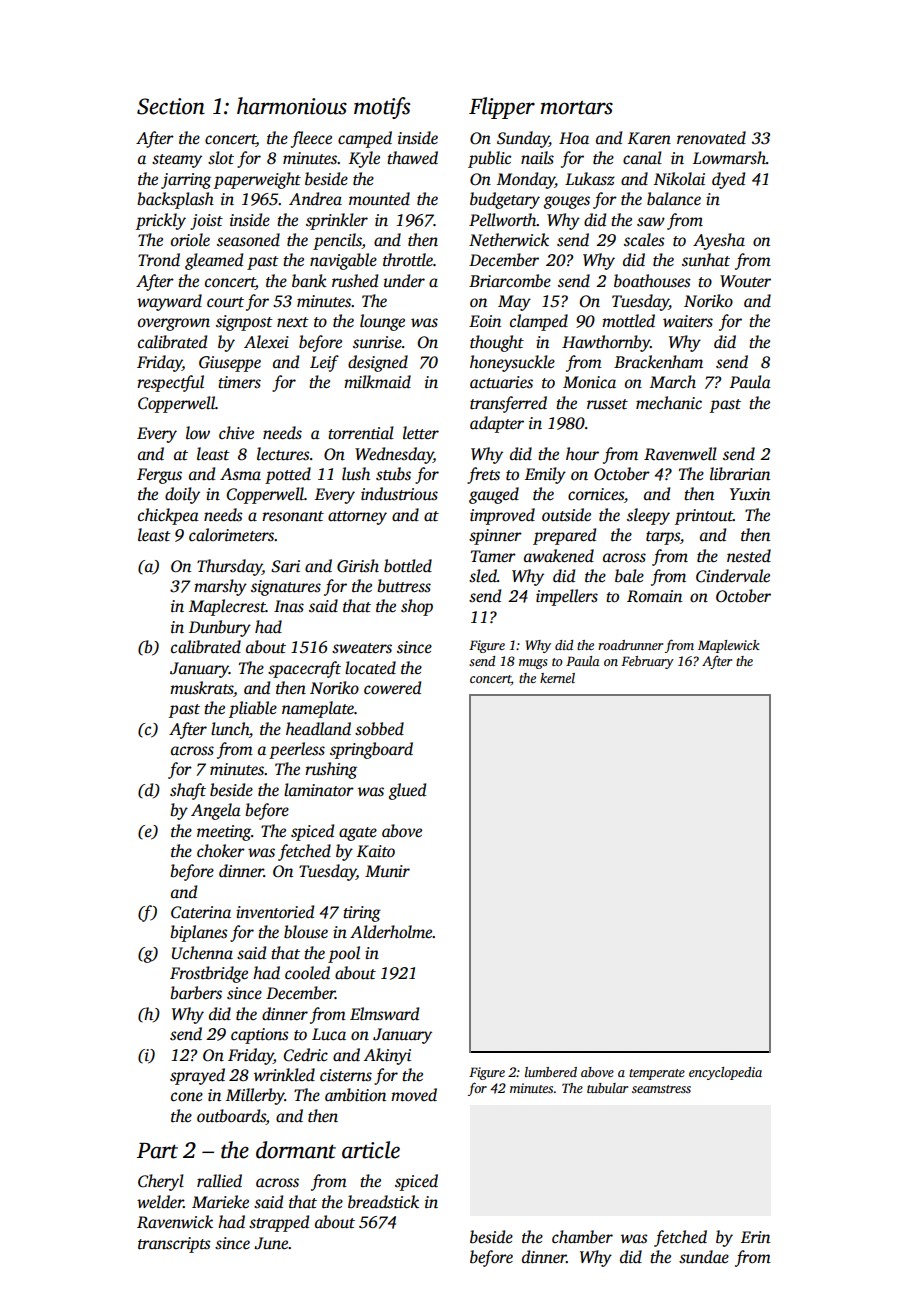 The image size is (908, 1316). Describe the element at coordinates (649, 138) in the screenshot. I see `Karen` at that location.
